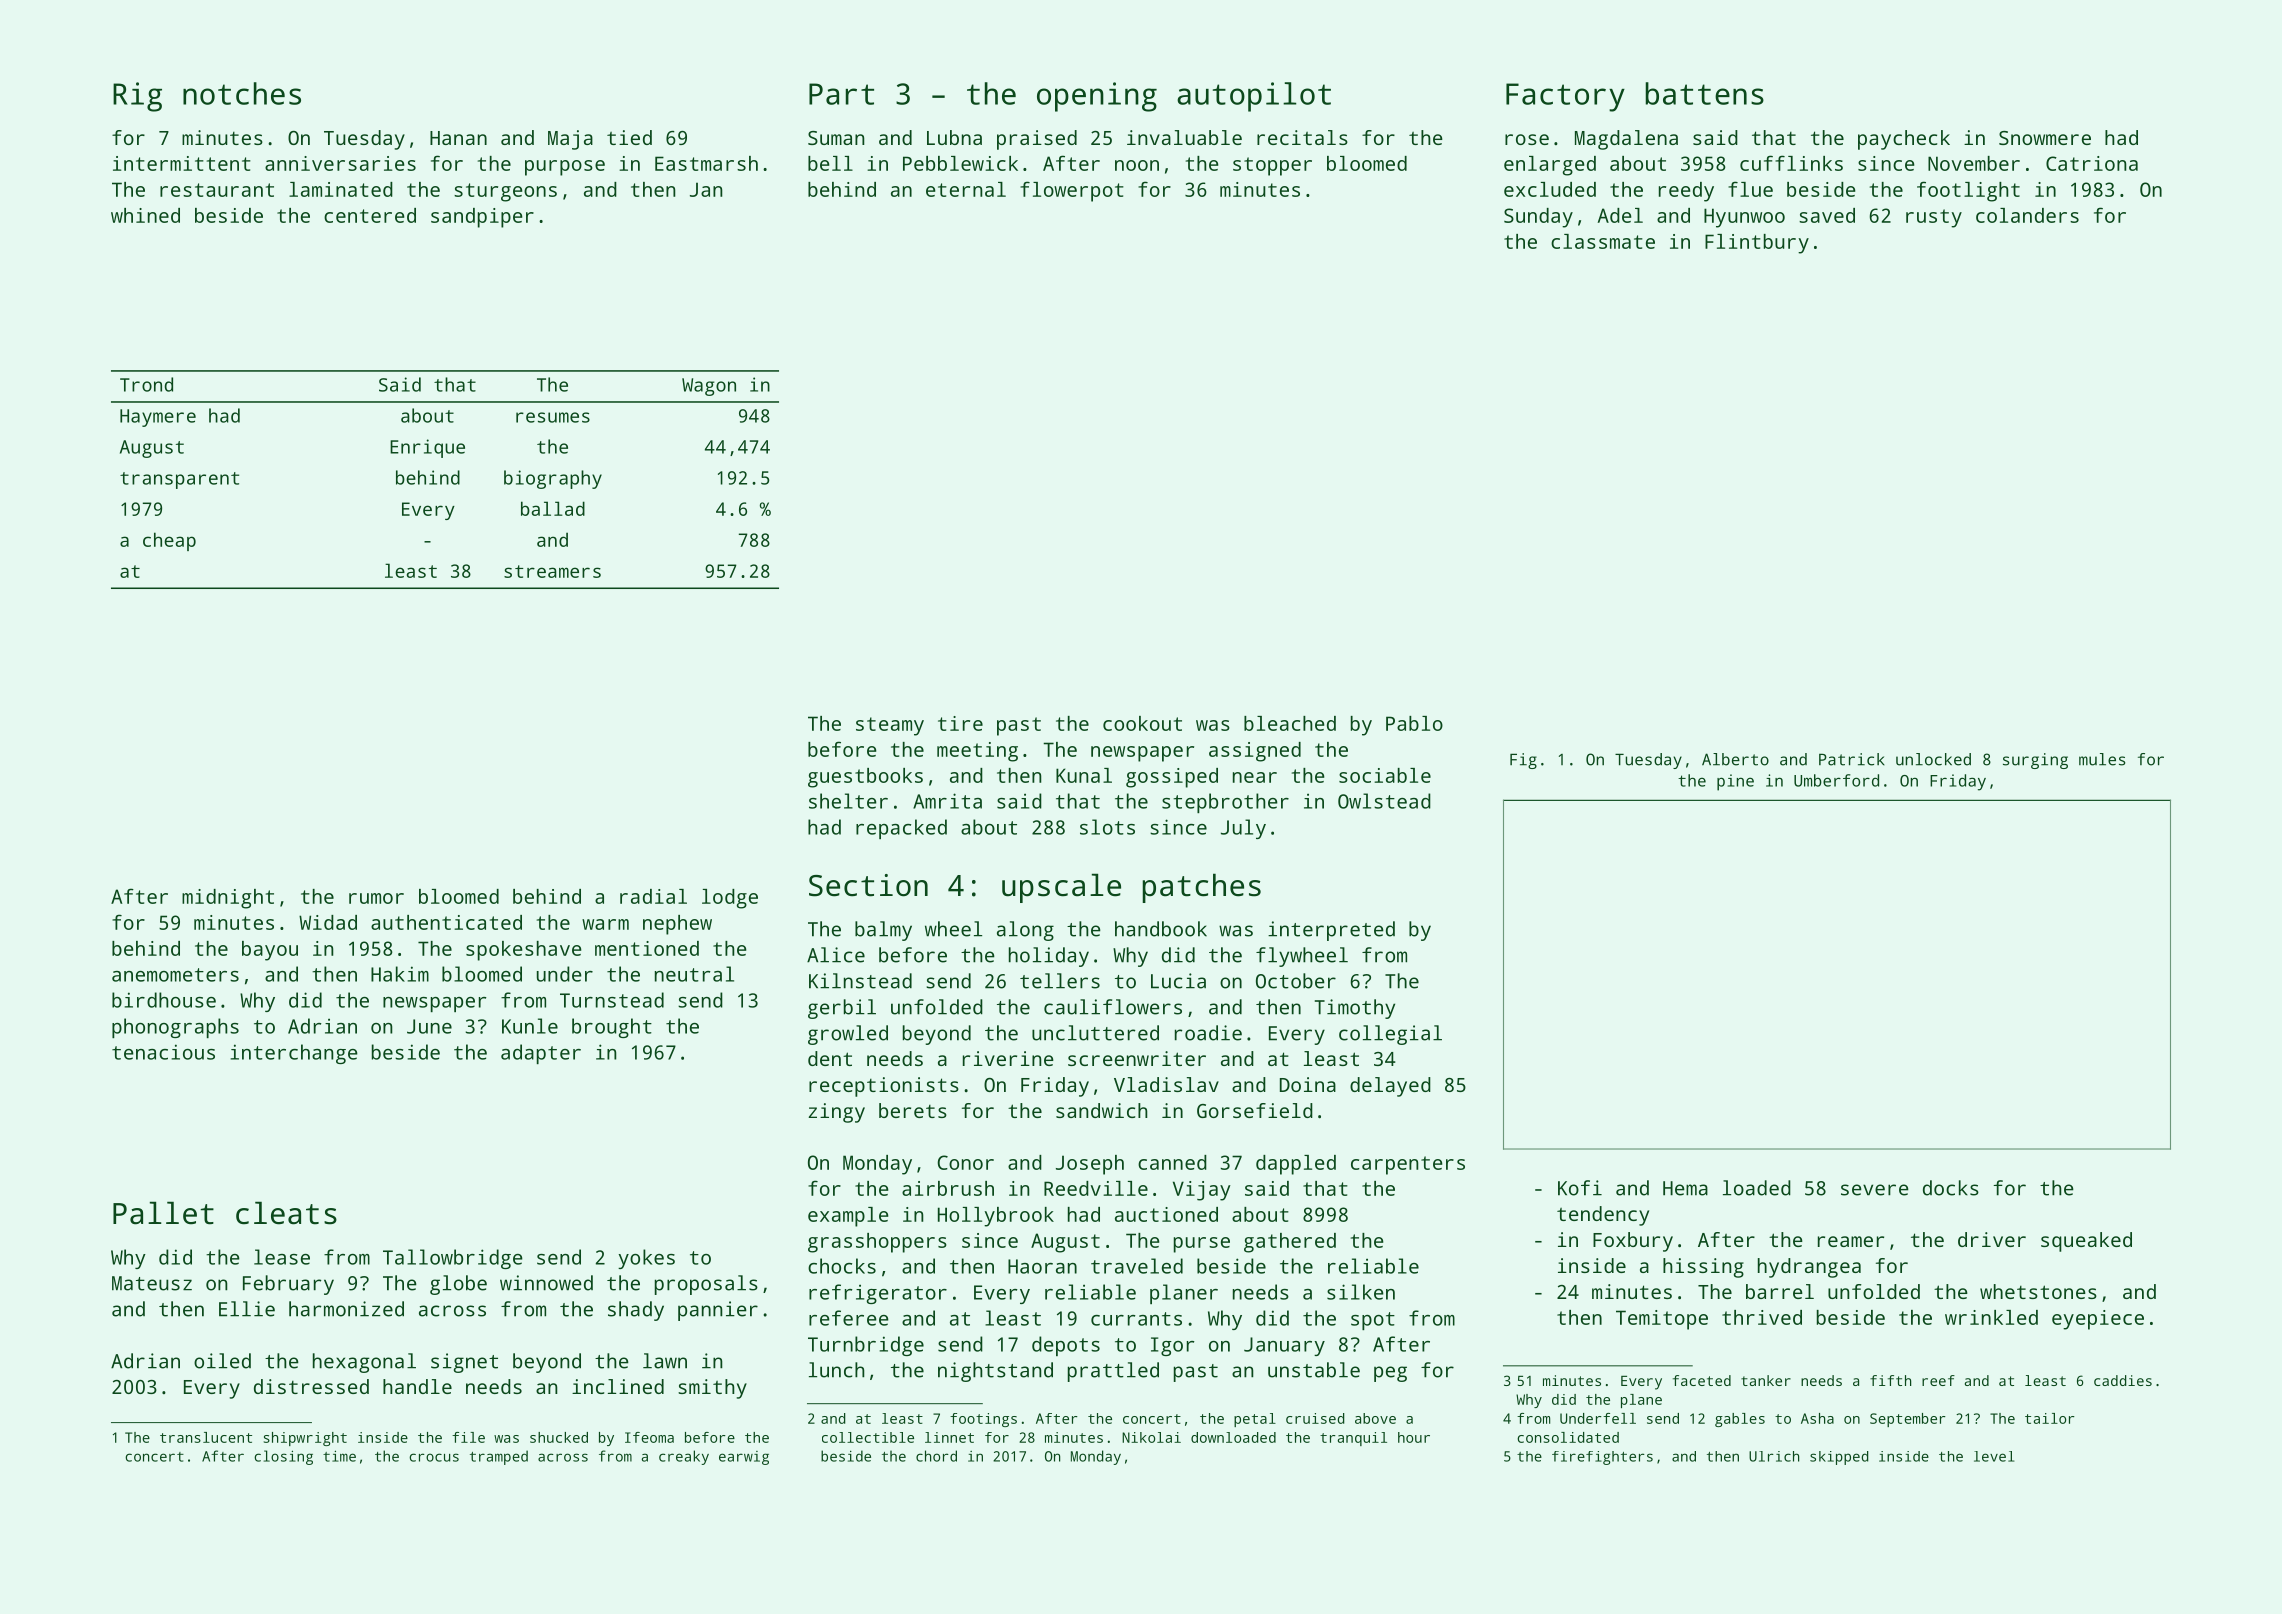 Image resolution: width=2282 pixels, height=1614 pixels. I want to click on Part, so click(841, 94).
